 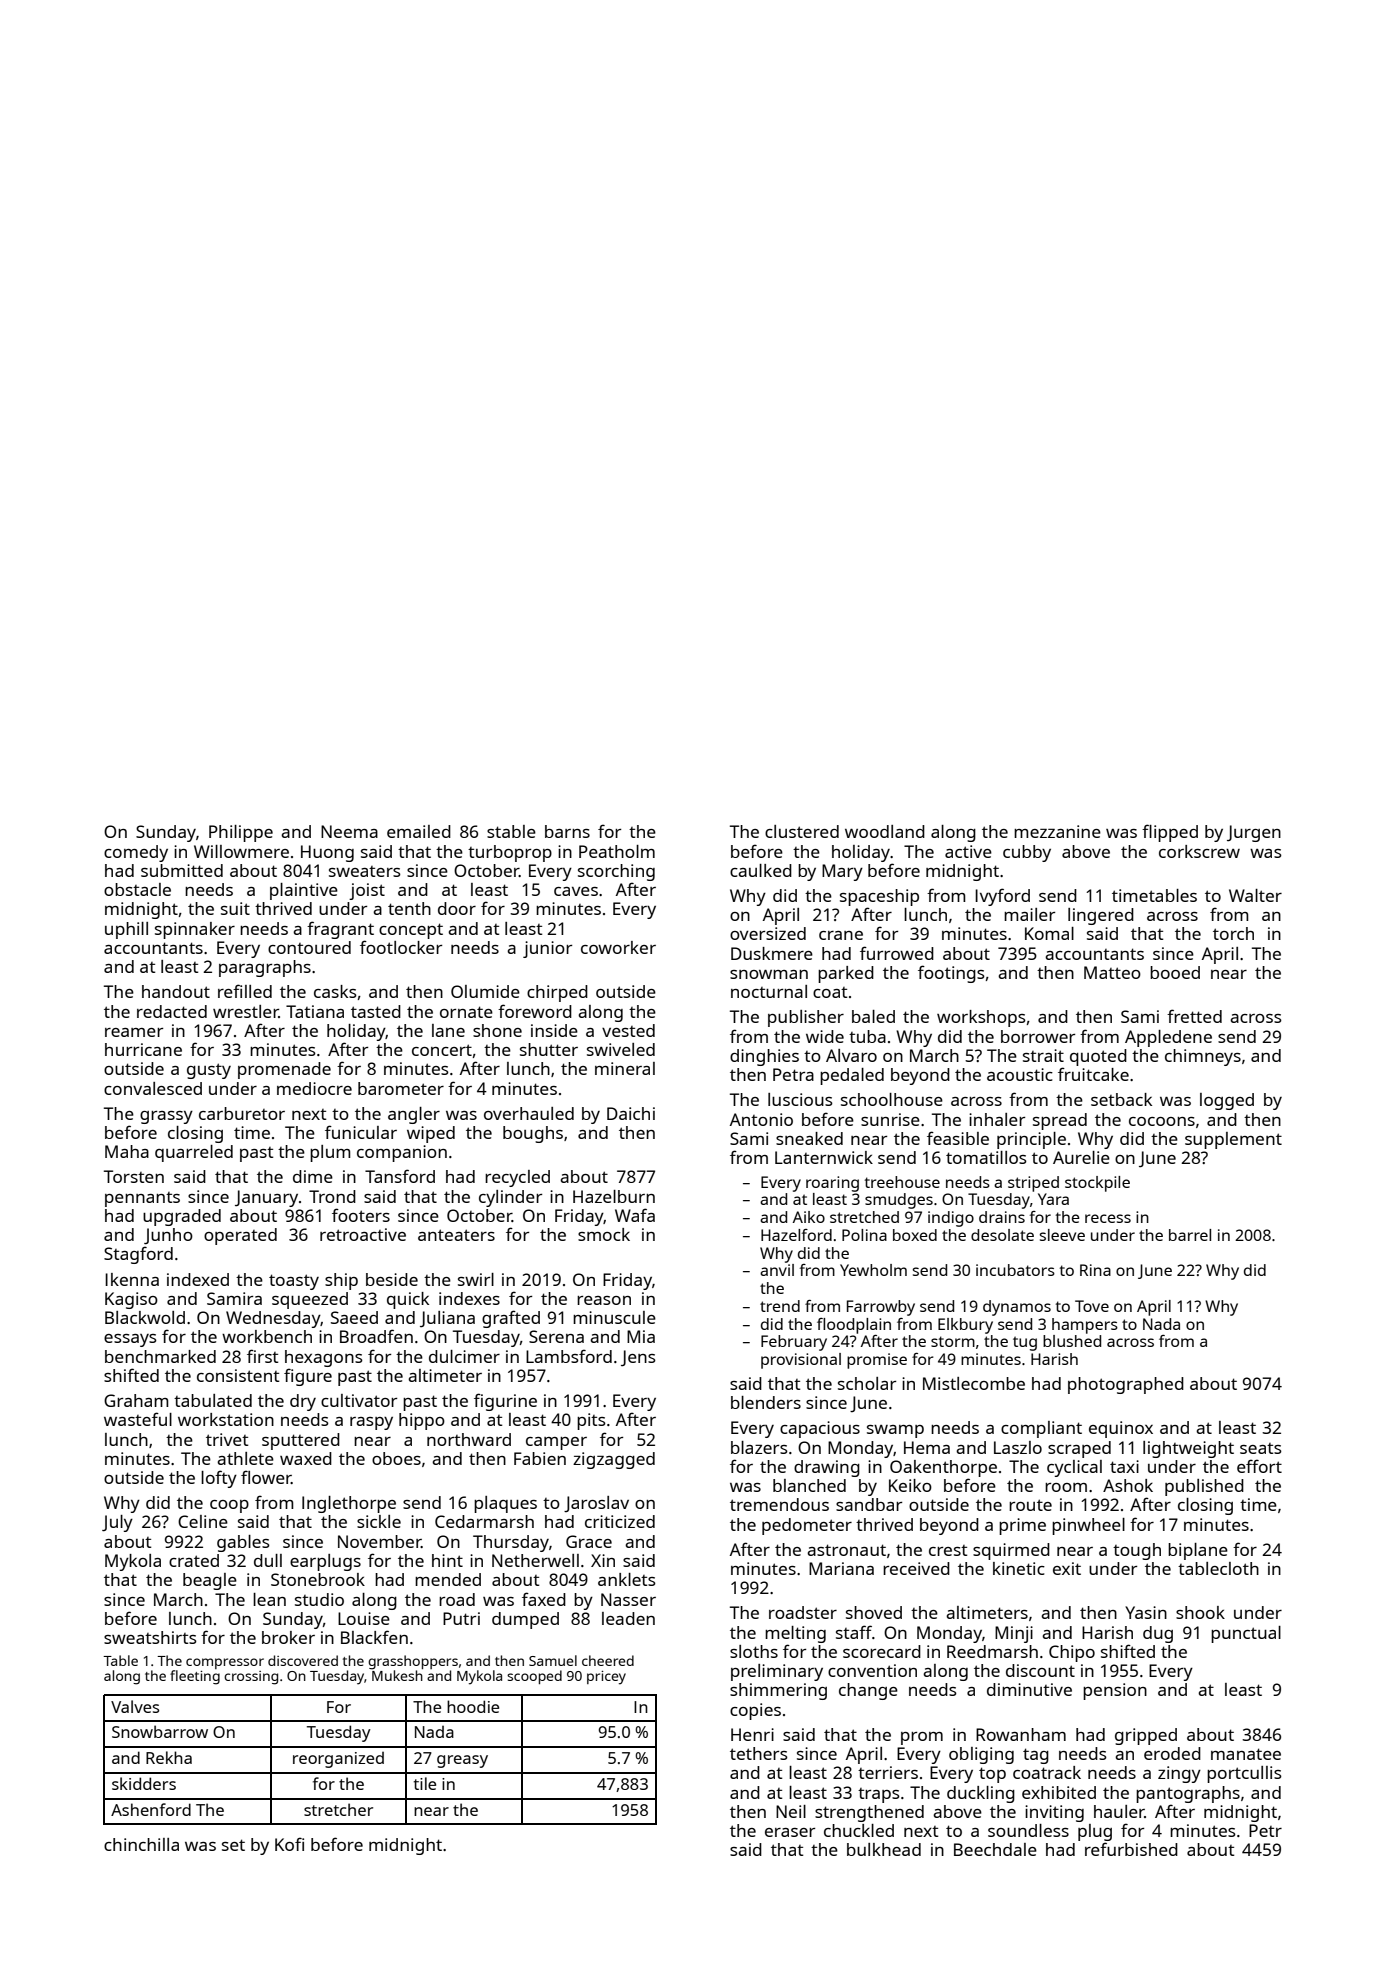 I want to click on clustered, so click(x=802, y=831).
